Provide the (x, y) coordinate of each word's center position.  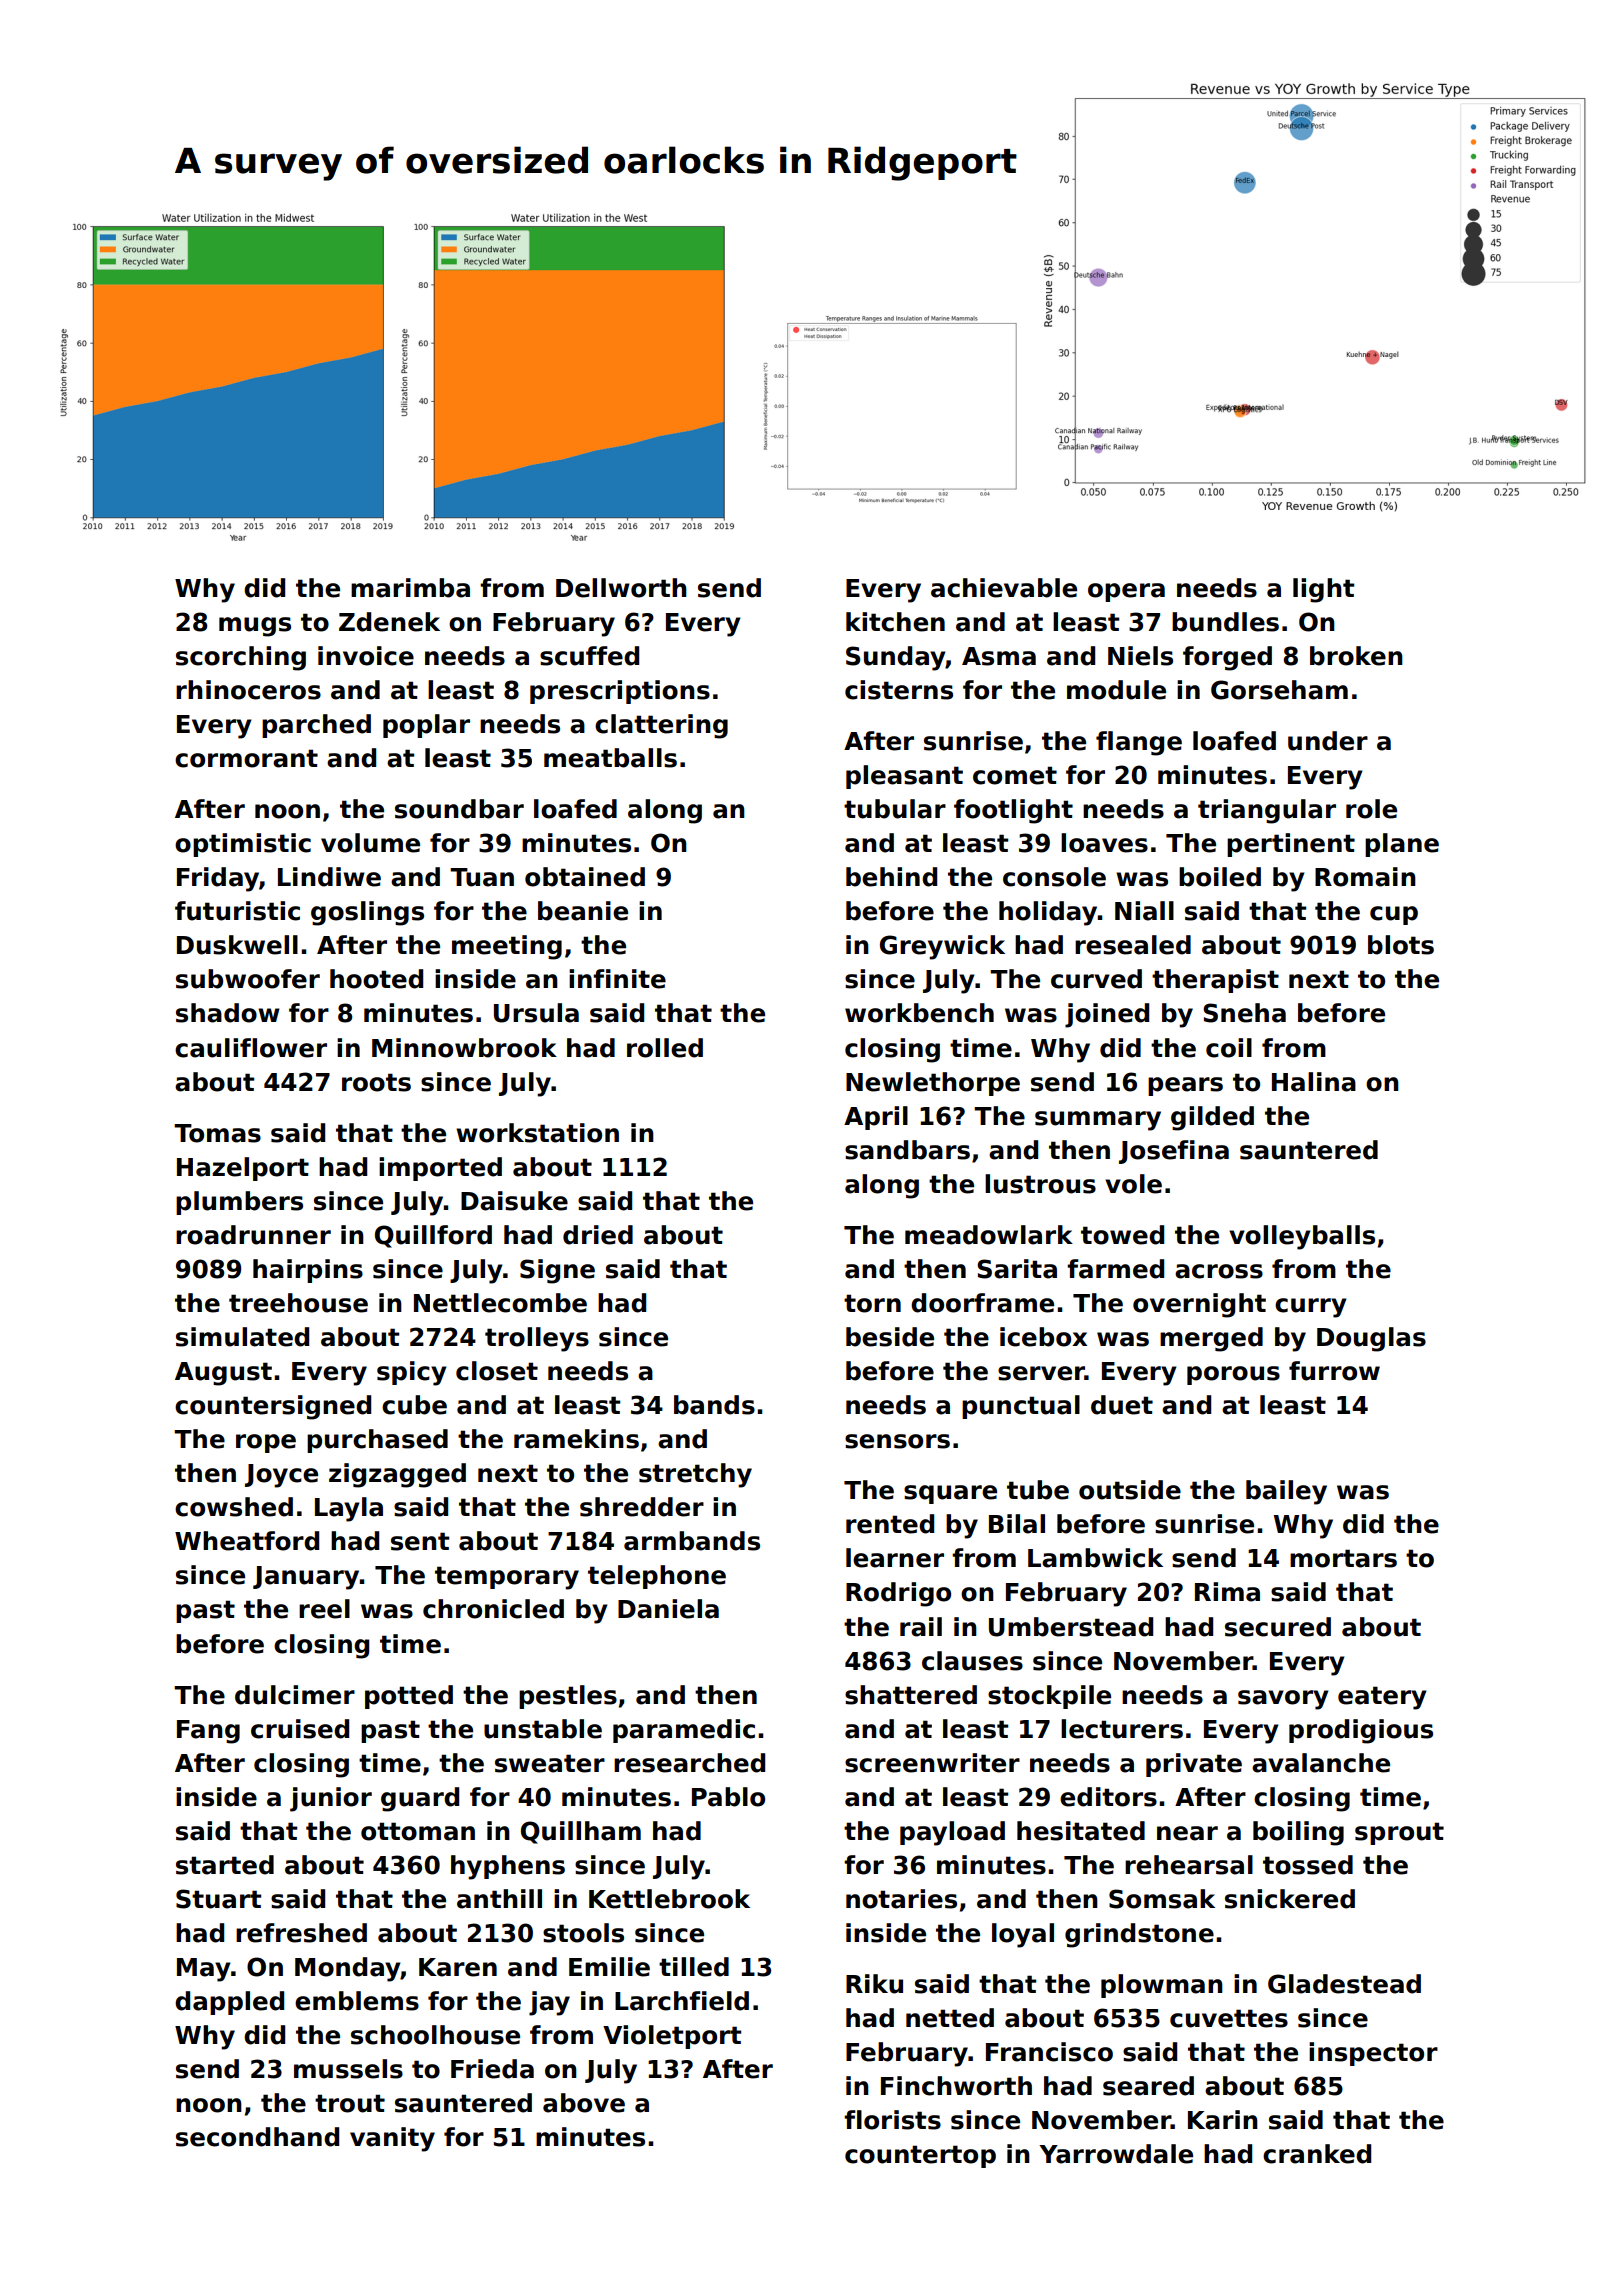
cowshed (234, 1507)
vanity (392, 2139)
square (950, 1494)
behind (891, 877)
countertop (920, 2156)
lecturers (1122, 1729)
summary (1098, 1121)
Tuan (482, 877)
